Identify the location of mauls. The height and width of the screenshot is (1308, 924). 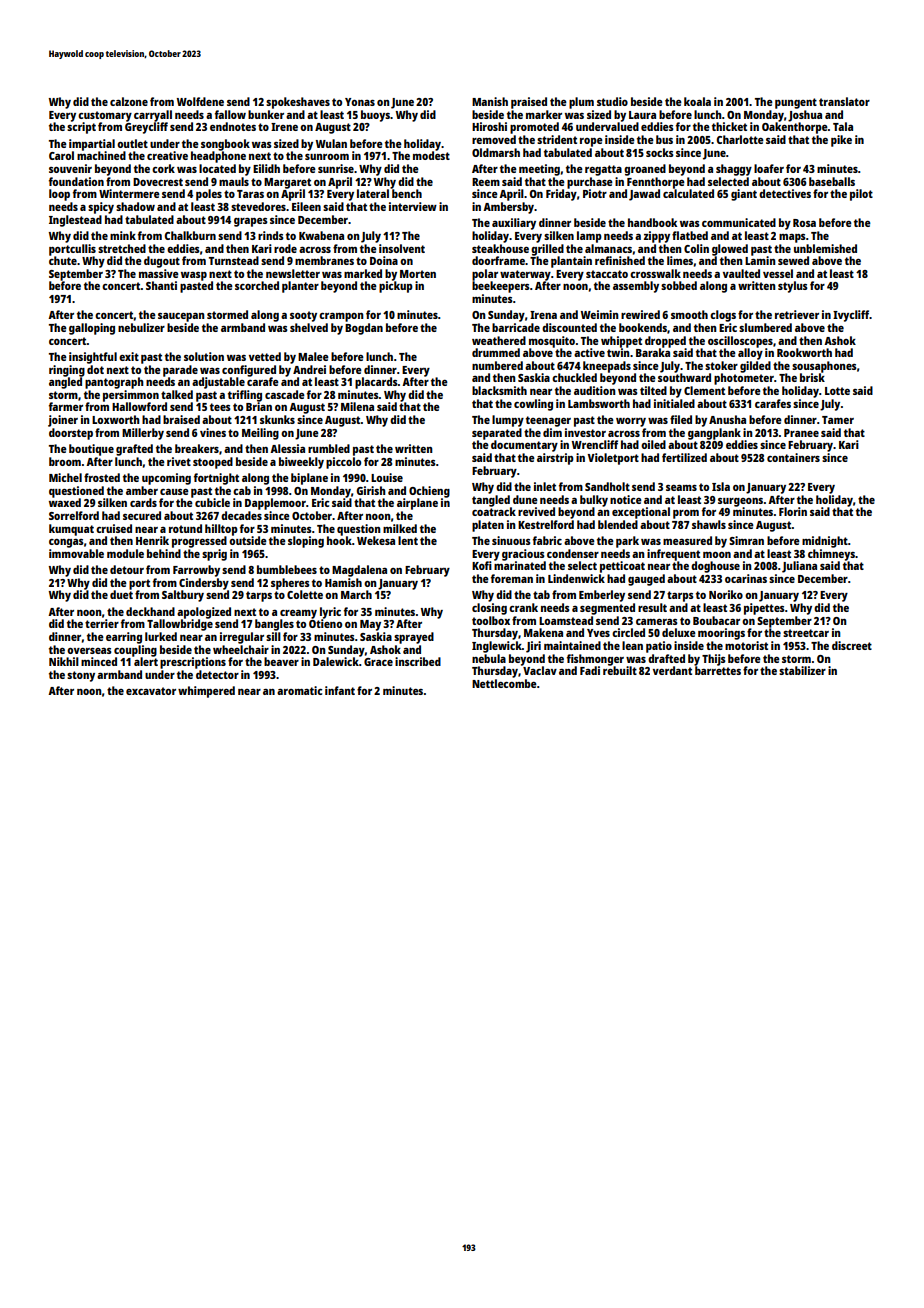
(234, 181).
